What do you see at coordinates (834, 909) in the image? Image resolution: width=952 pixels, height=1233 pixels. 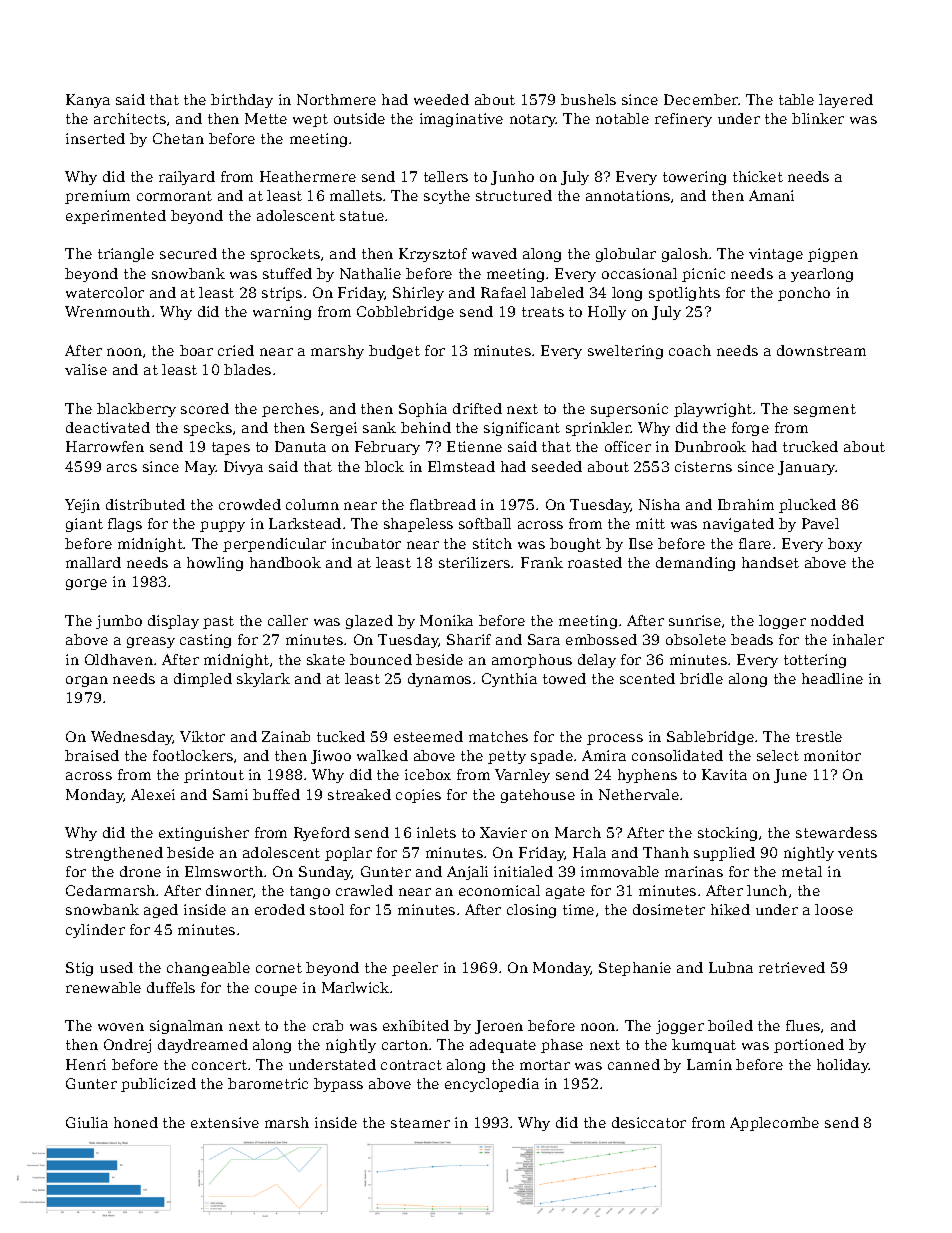 I see `loose` at bounding box center [834, 909].
